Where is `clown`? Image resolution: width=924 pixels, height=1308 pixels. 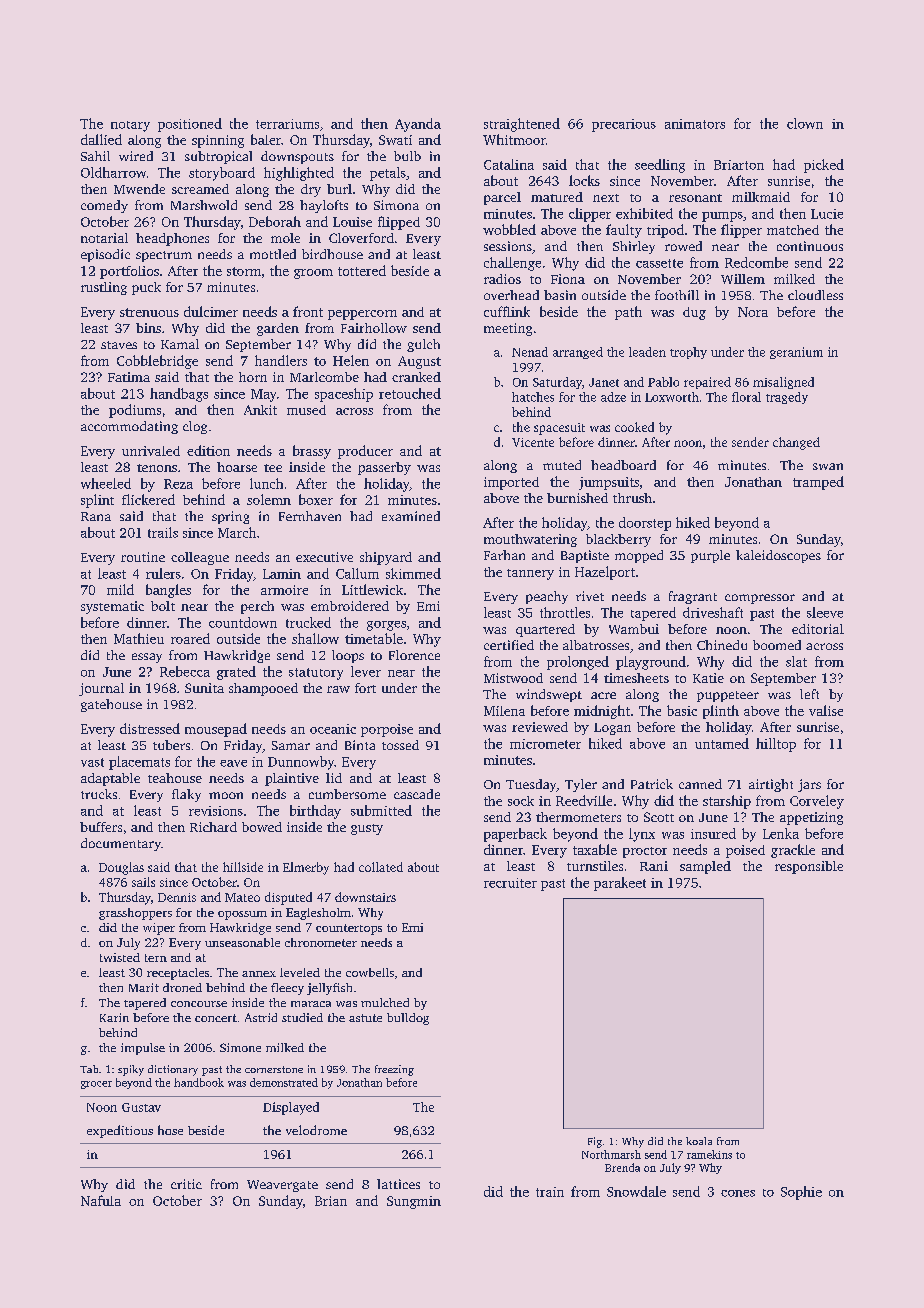 clown is located at coordinates (805, 123).
